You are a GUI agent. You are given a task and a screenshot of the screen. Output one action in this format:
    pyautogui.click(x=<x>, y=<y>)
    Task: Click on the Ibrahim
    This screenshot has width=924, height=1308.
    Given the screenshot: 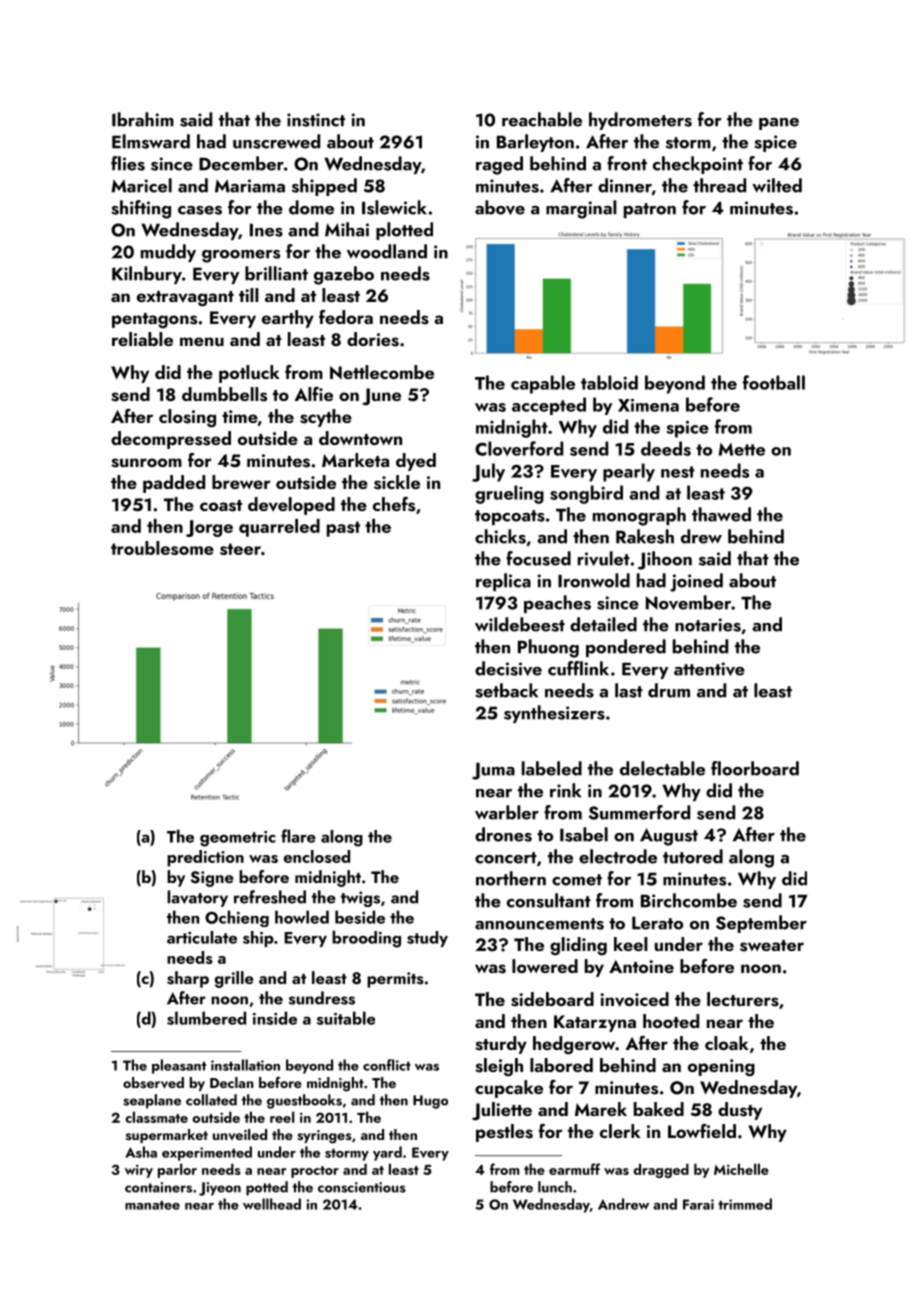 What is the action you would take?
    pyautogui.click(x=143, y=119)
